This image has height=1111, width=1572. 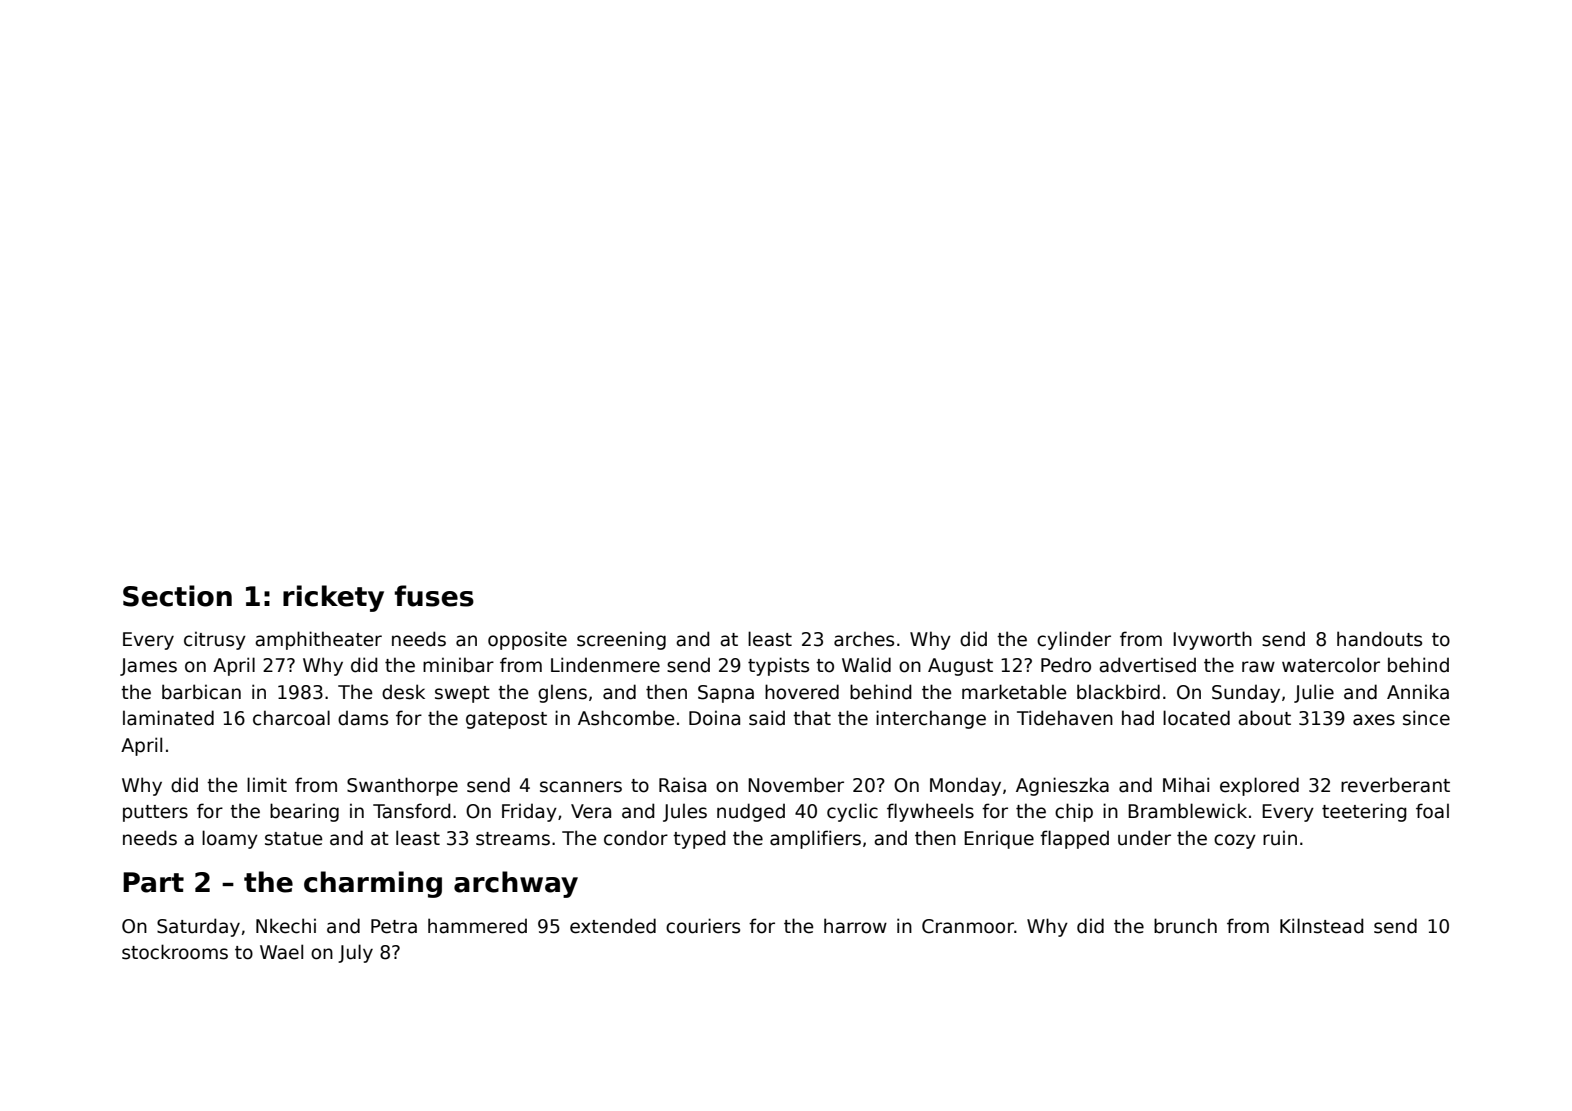 I want to click on Ashcombe, so click(x=626, y=718).
